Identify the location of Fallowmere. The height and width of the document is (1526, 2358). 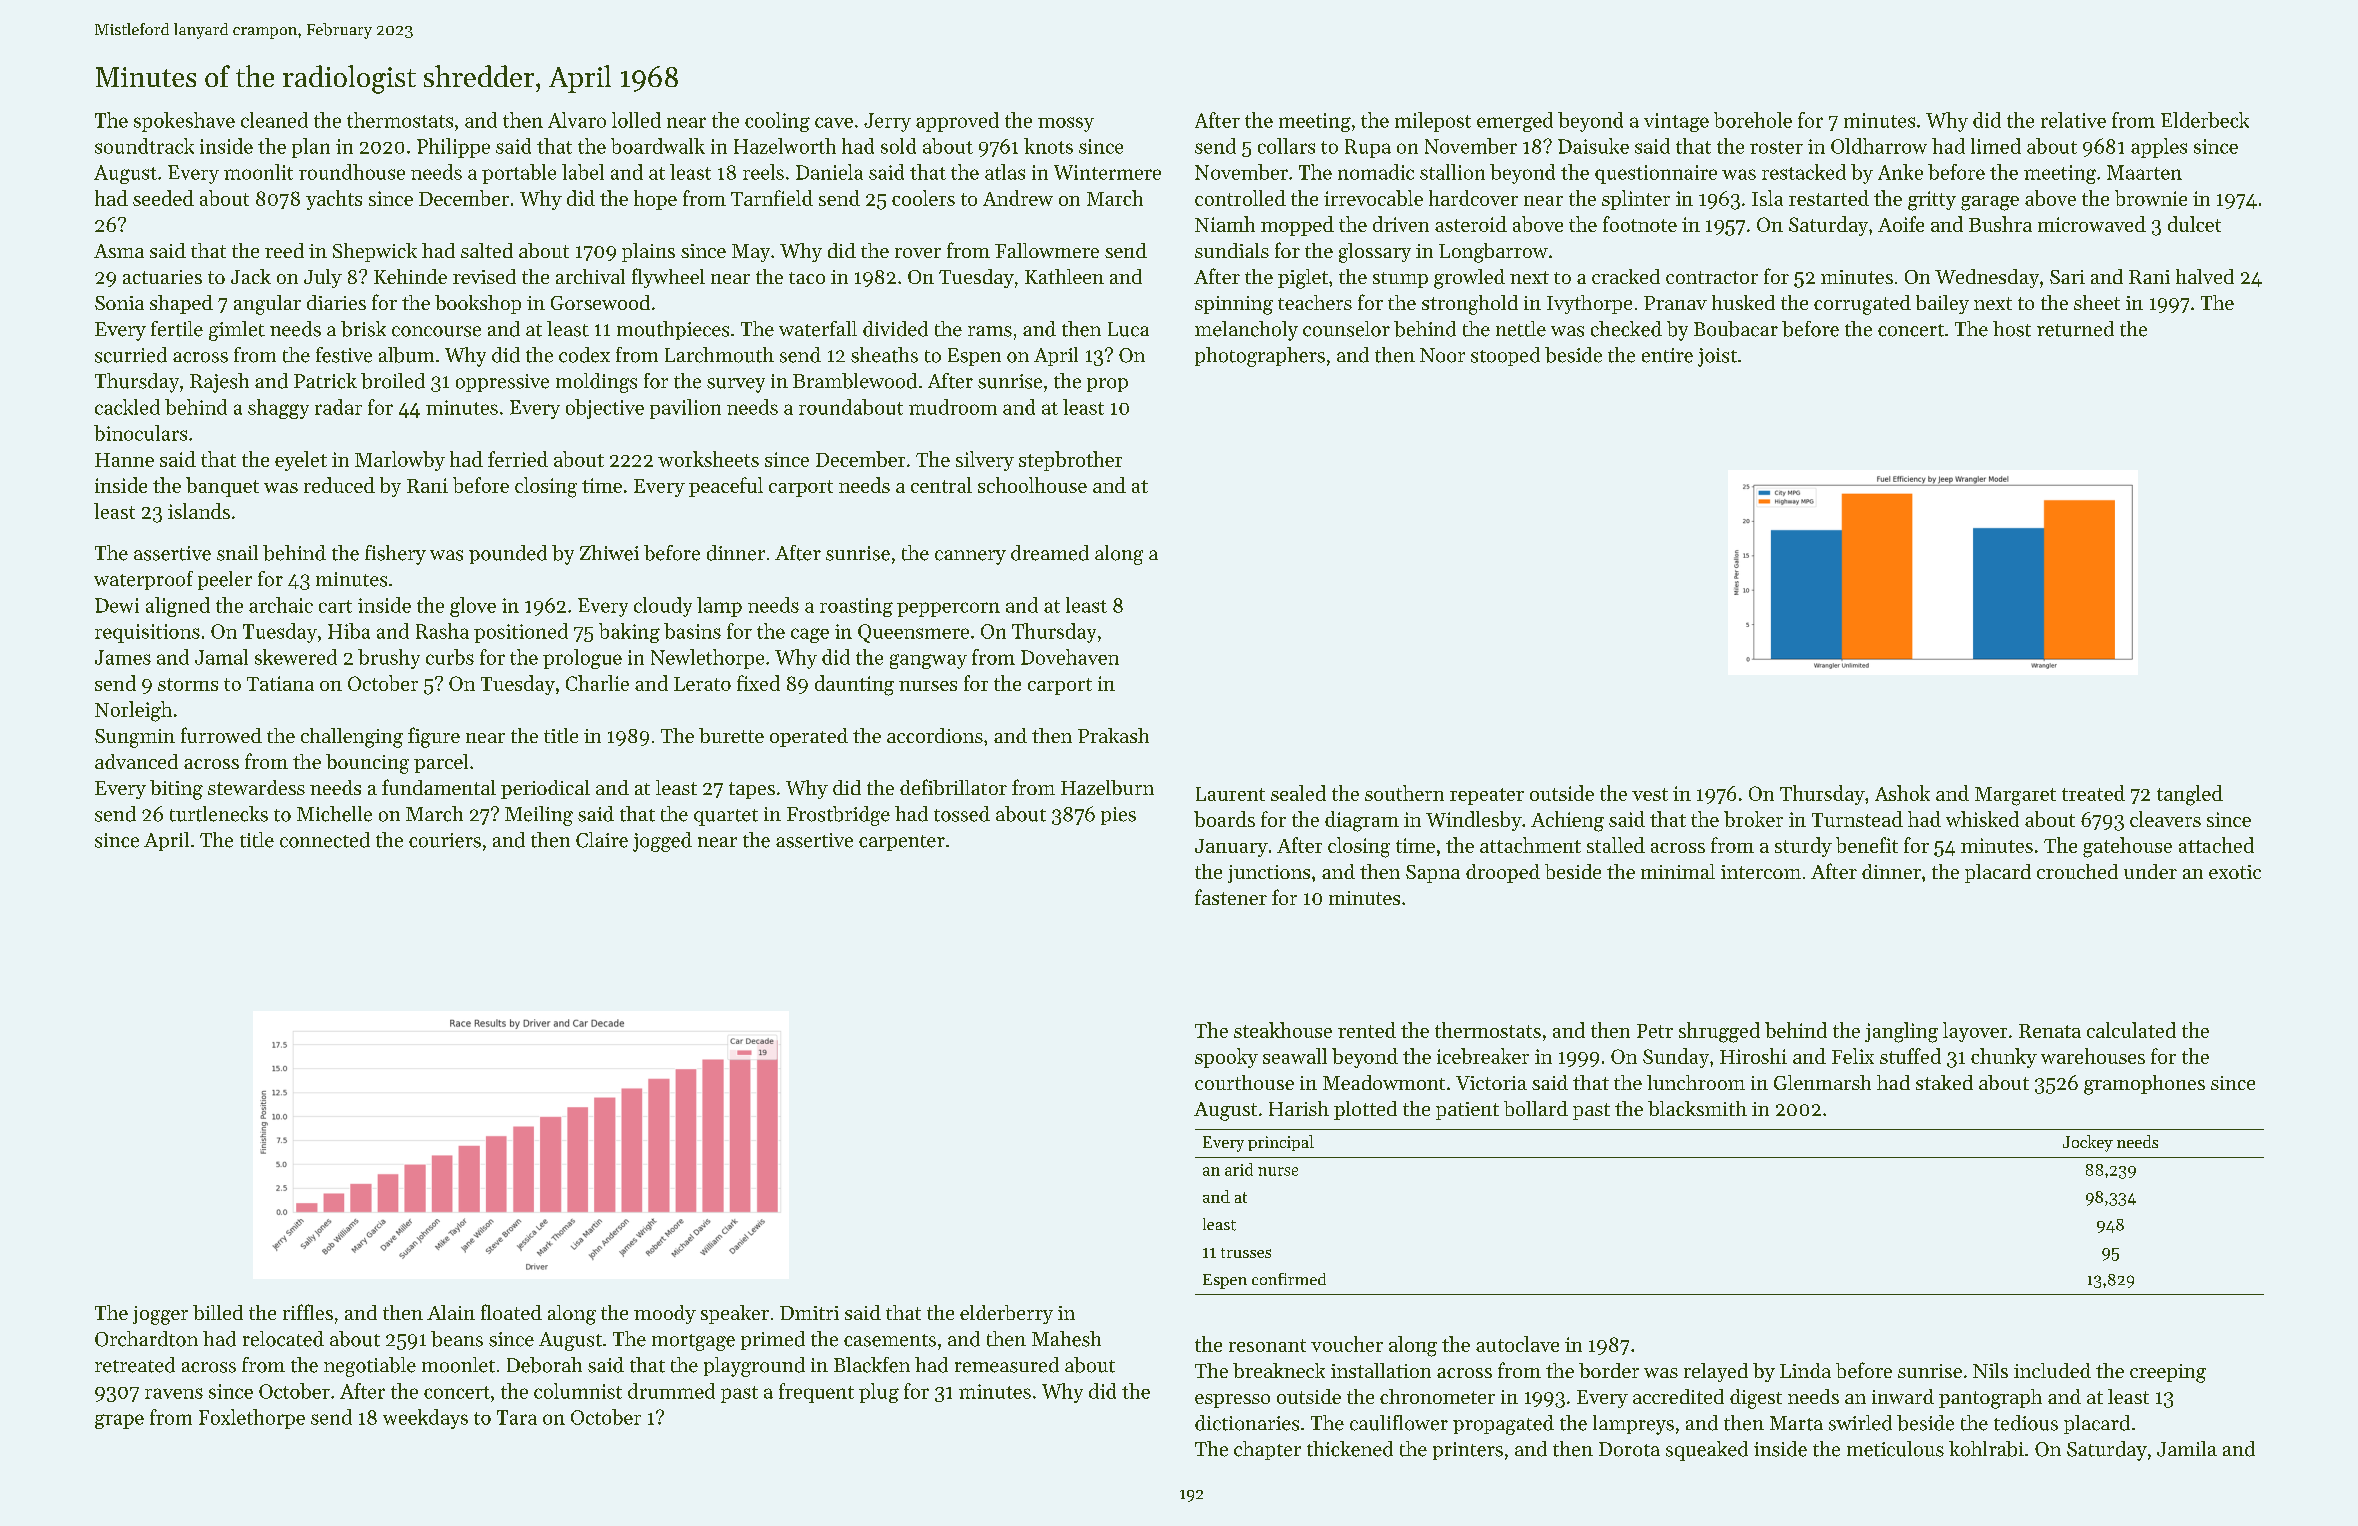
(1047, 250).
